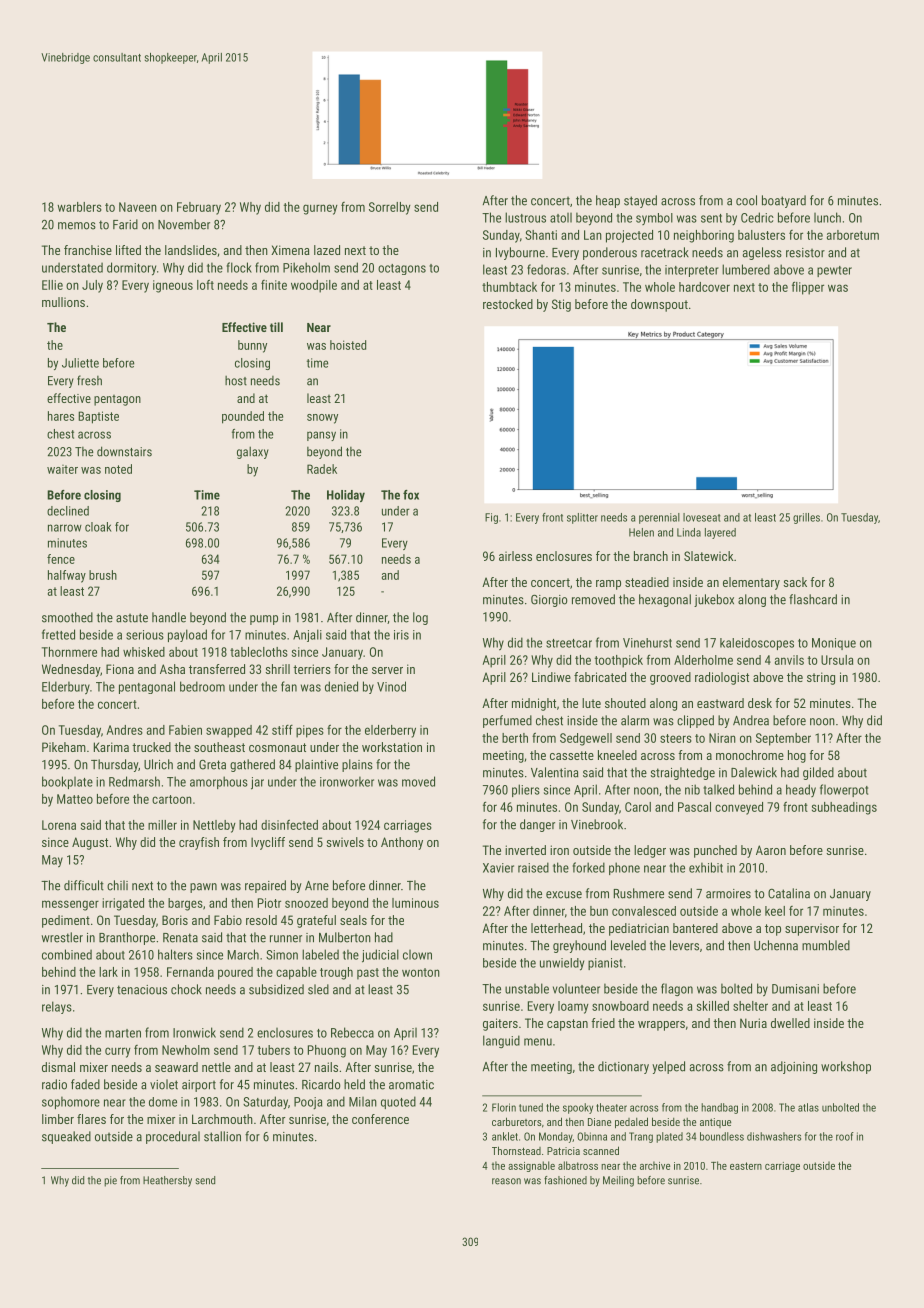  Describe the element at coordinates (151, 747) in the document. I see `trucked` at that location.
